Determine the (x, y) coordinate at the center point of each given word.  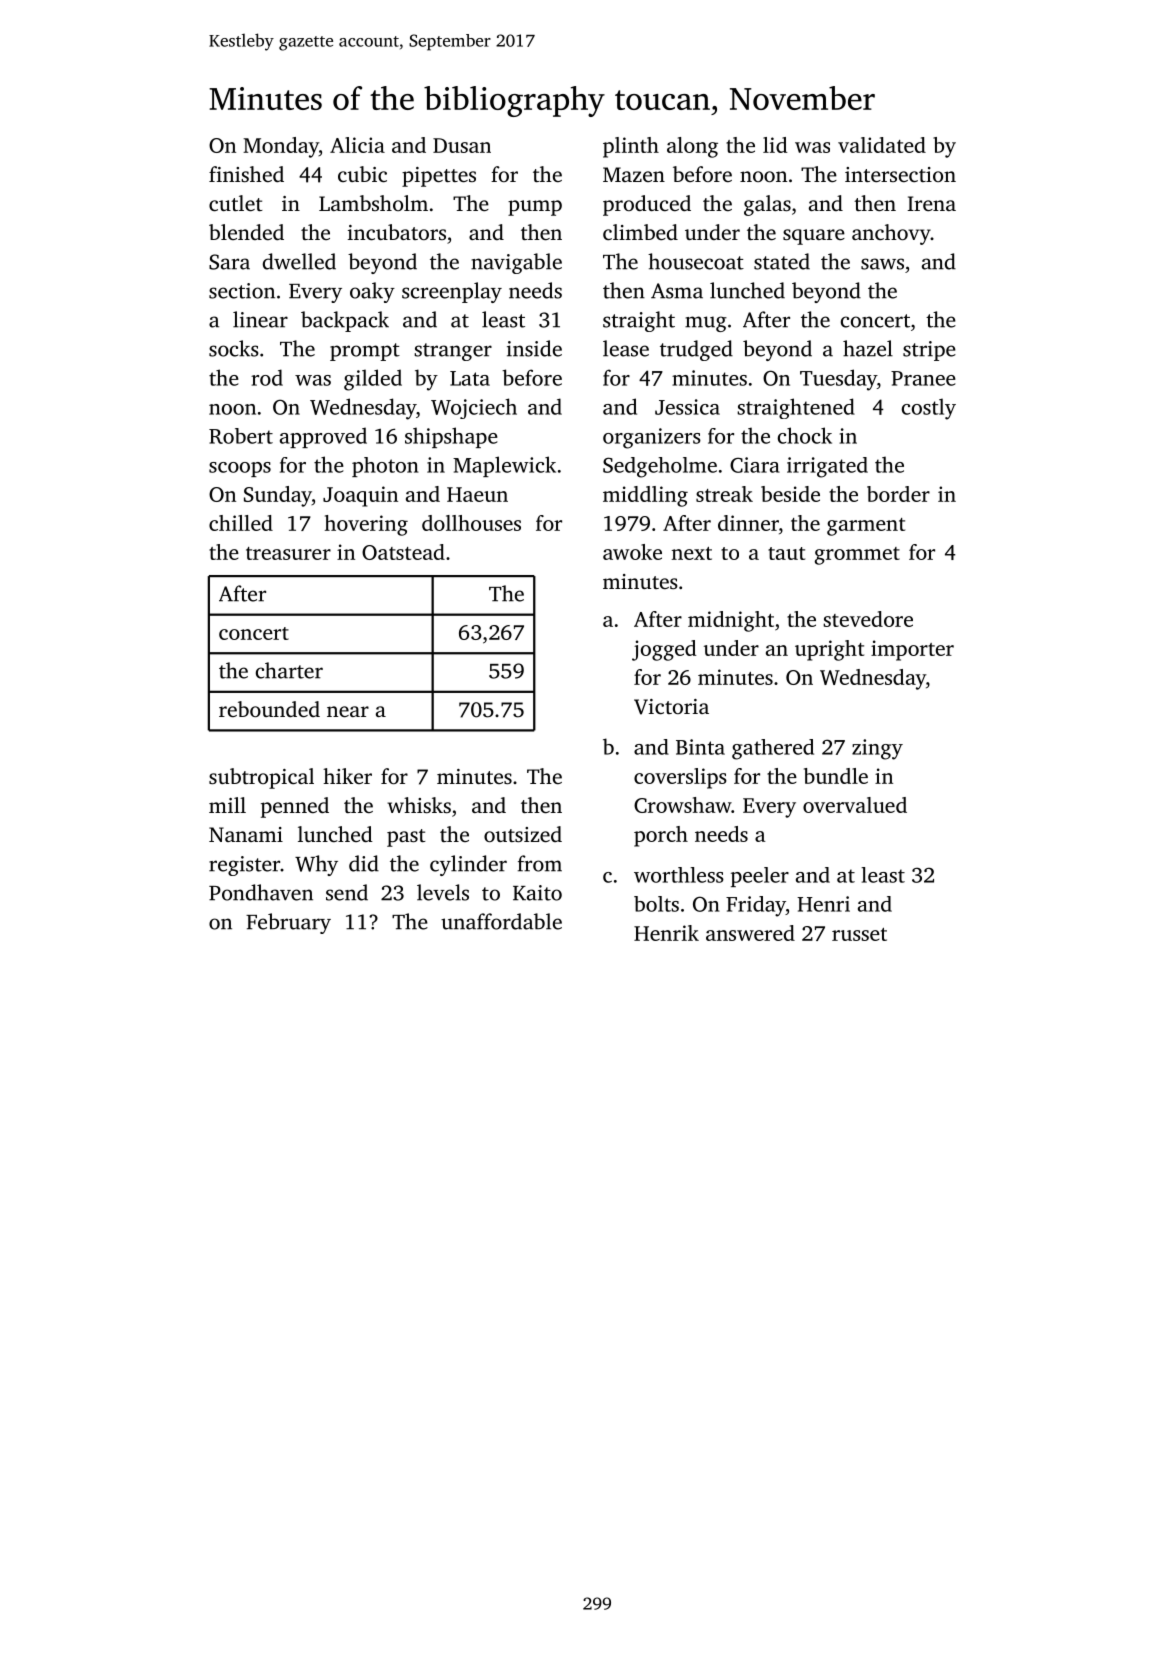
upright (829, 650)
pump (535, 208)
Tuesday (838, 380)
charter (289, 670)
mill (227, 805)
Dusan (462, 145)
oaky (372, 292)
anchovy (891, 234)
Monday (281, 147)
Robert (241, 436)
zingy (877, 749)
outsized (523, 834)
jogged (664, 650)
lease (626, 348)
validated (882, 145)
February (288, 923)
